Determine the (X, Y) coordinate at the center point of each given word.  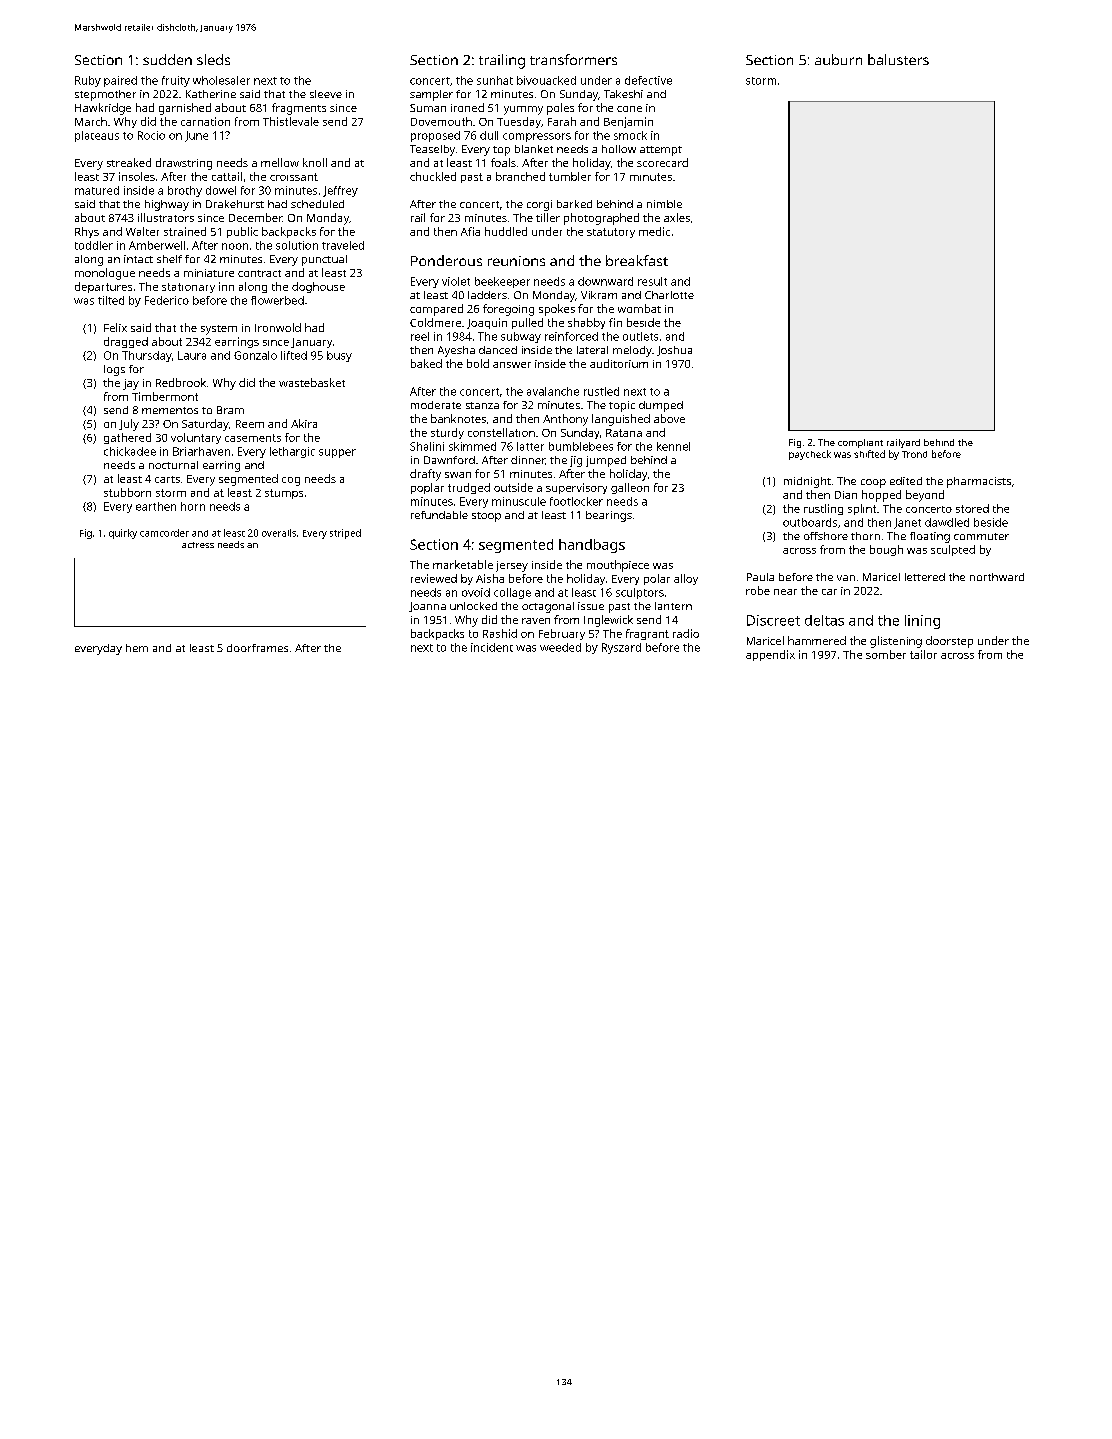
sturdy (447, 433)
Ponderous (446, 260)
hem (137, 648)
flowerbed (277, 300)
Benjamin (628, 122)
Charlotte (669, 295)
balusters (898, 59)
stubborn (127, 492)
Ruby (88, 81)
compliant (860, 443)
